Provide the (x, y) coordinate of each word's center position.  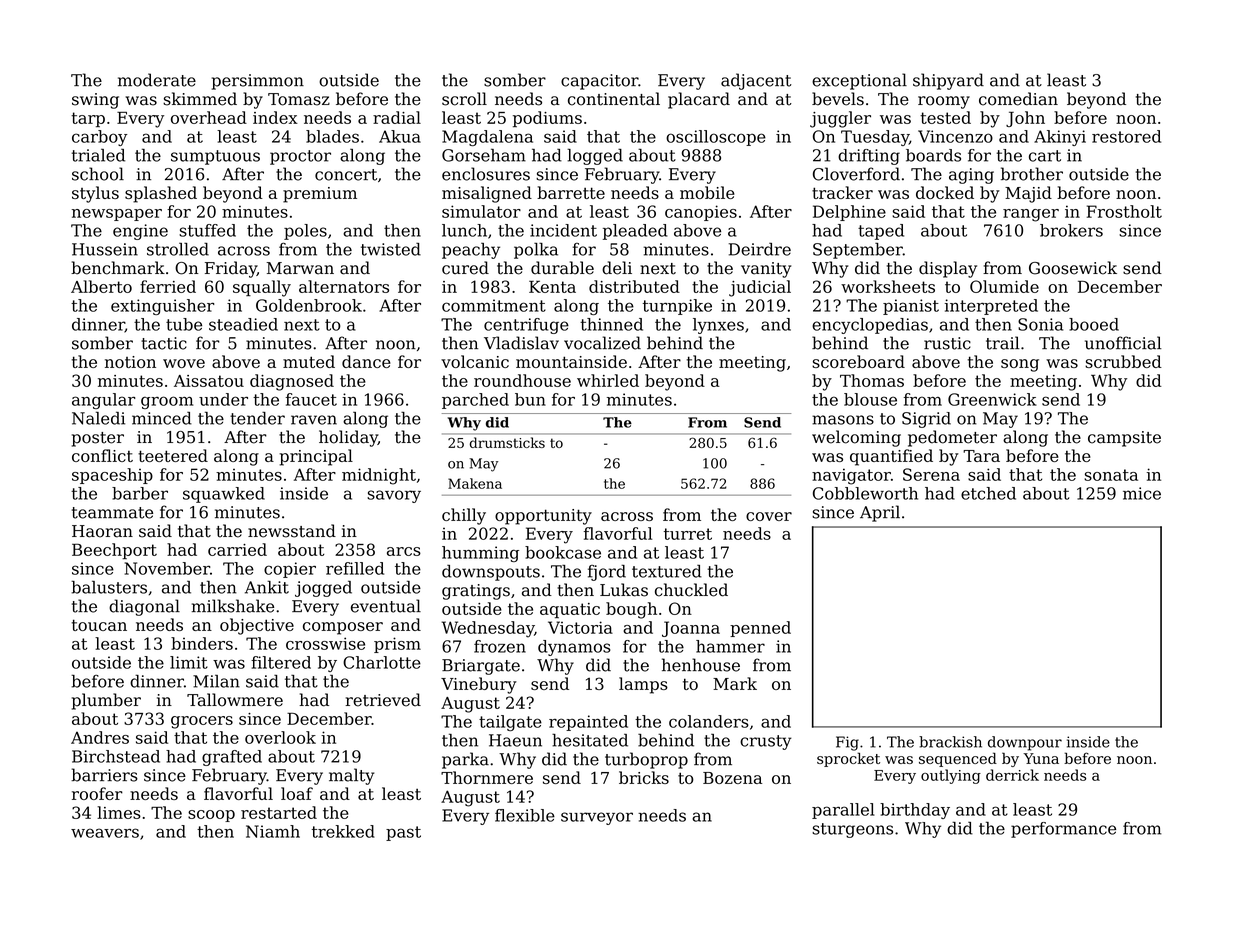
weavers (105, 833)
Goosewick (1073, 268)
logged (595, 156)
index (275, 117)
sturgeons (852, 830)
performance (1063, 830)
